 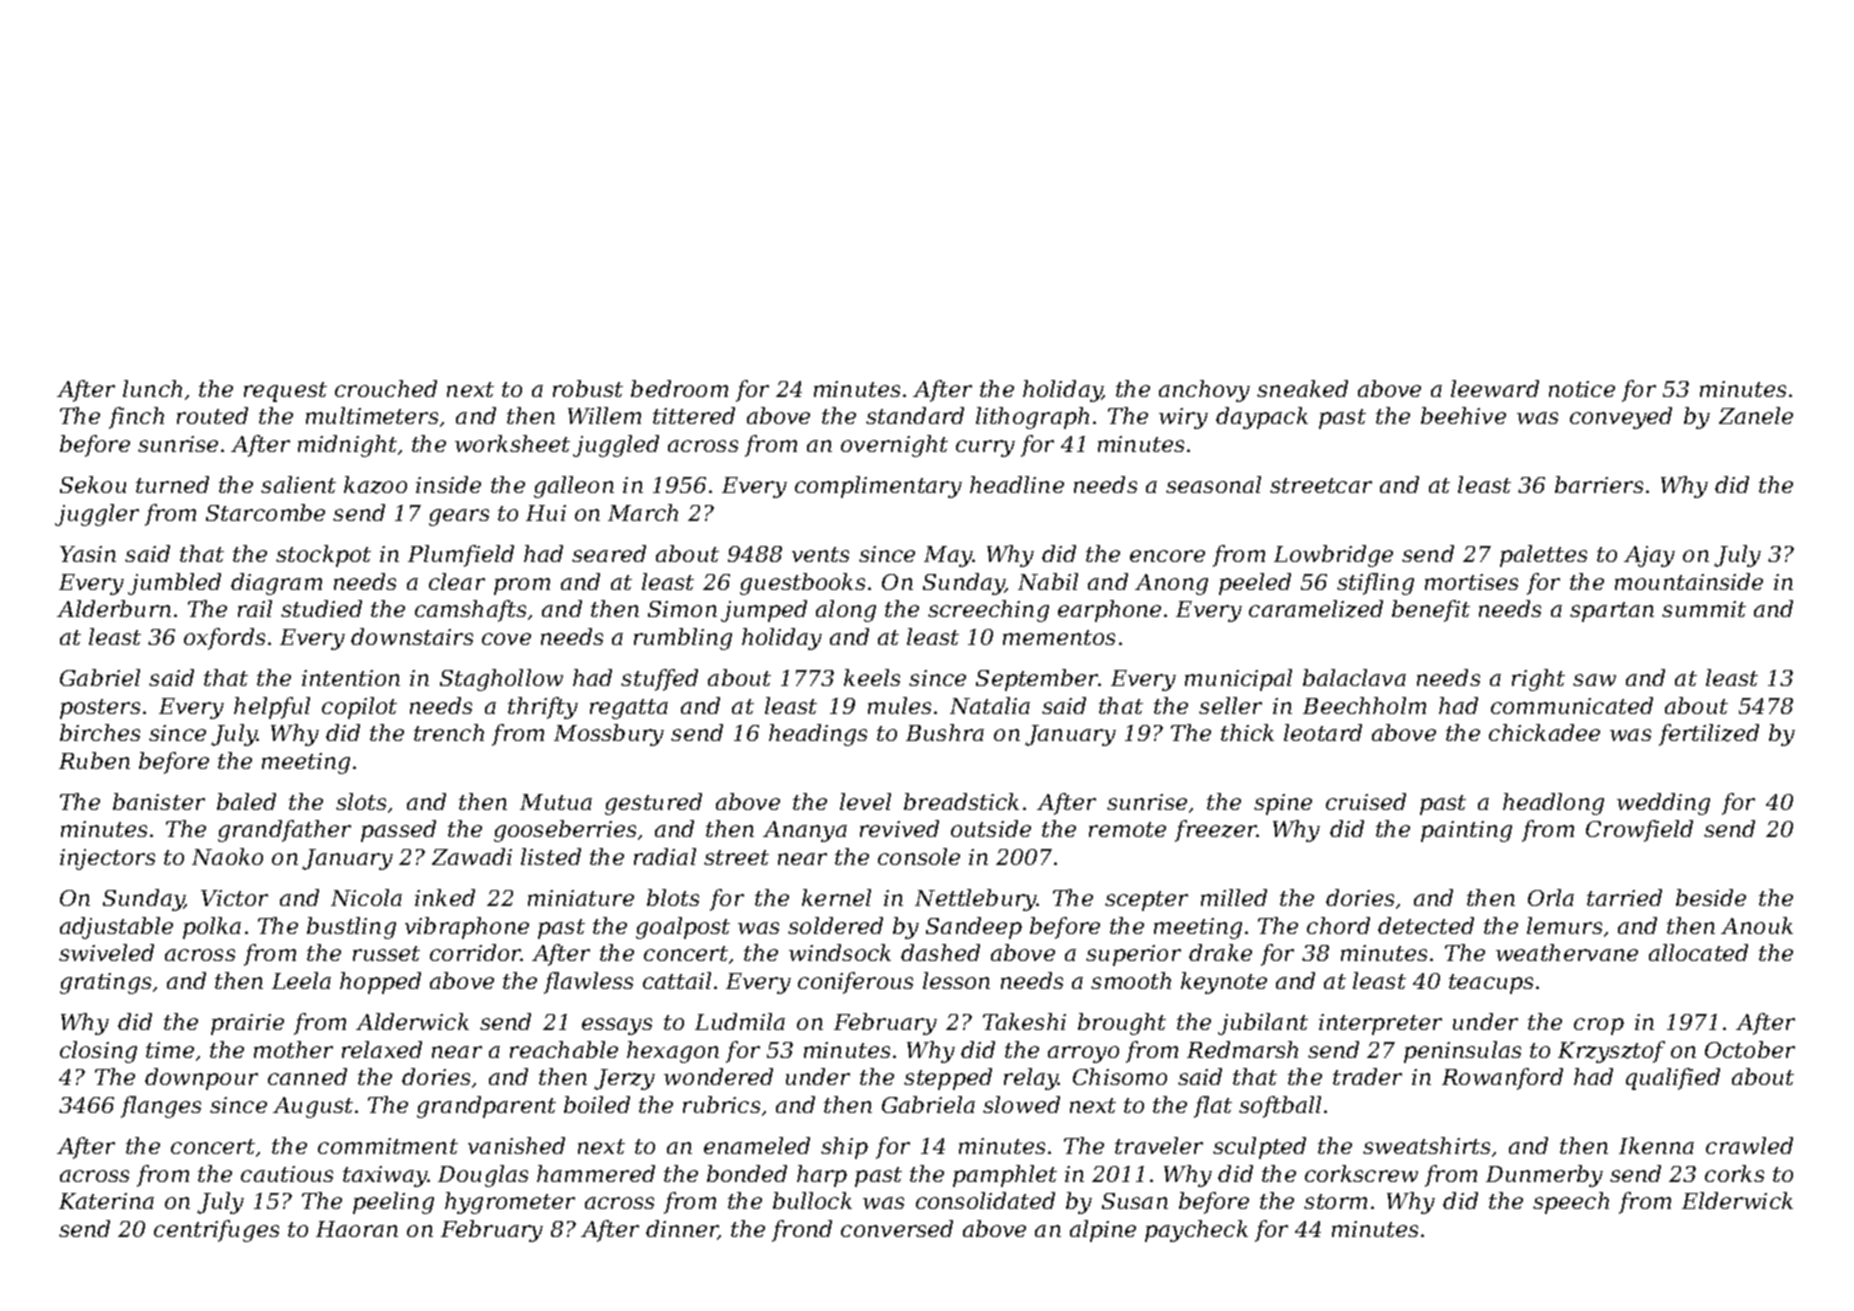 What do you see at coordinates (382, 1049) in the screenshot?
I see `relaxed` at bounding box center [382, 1049].
